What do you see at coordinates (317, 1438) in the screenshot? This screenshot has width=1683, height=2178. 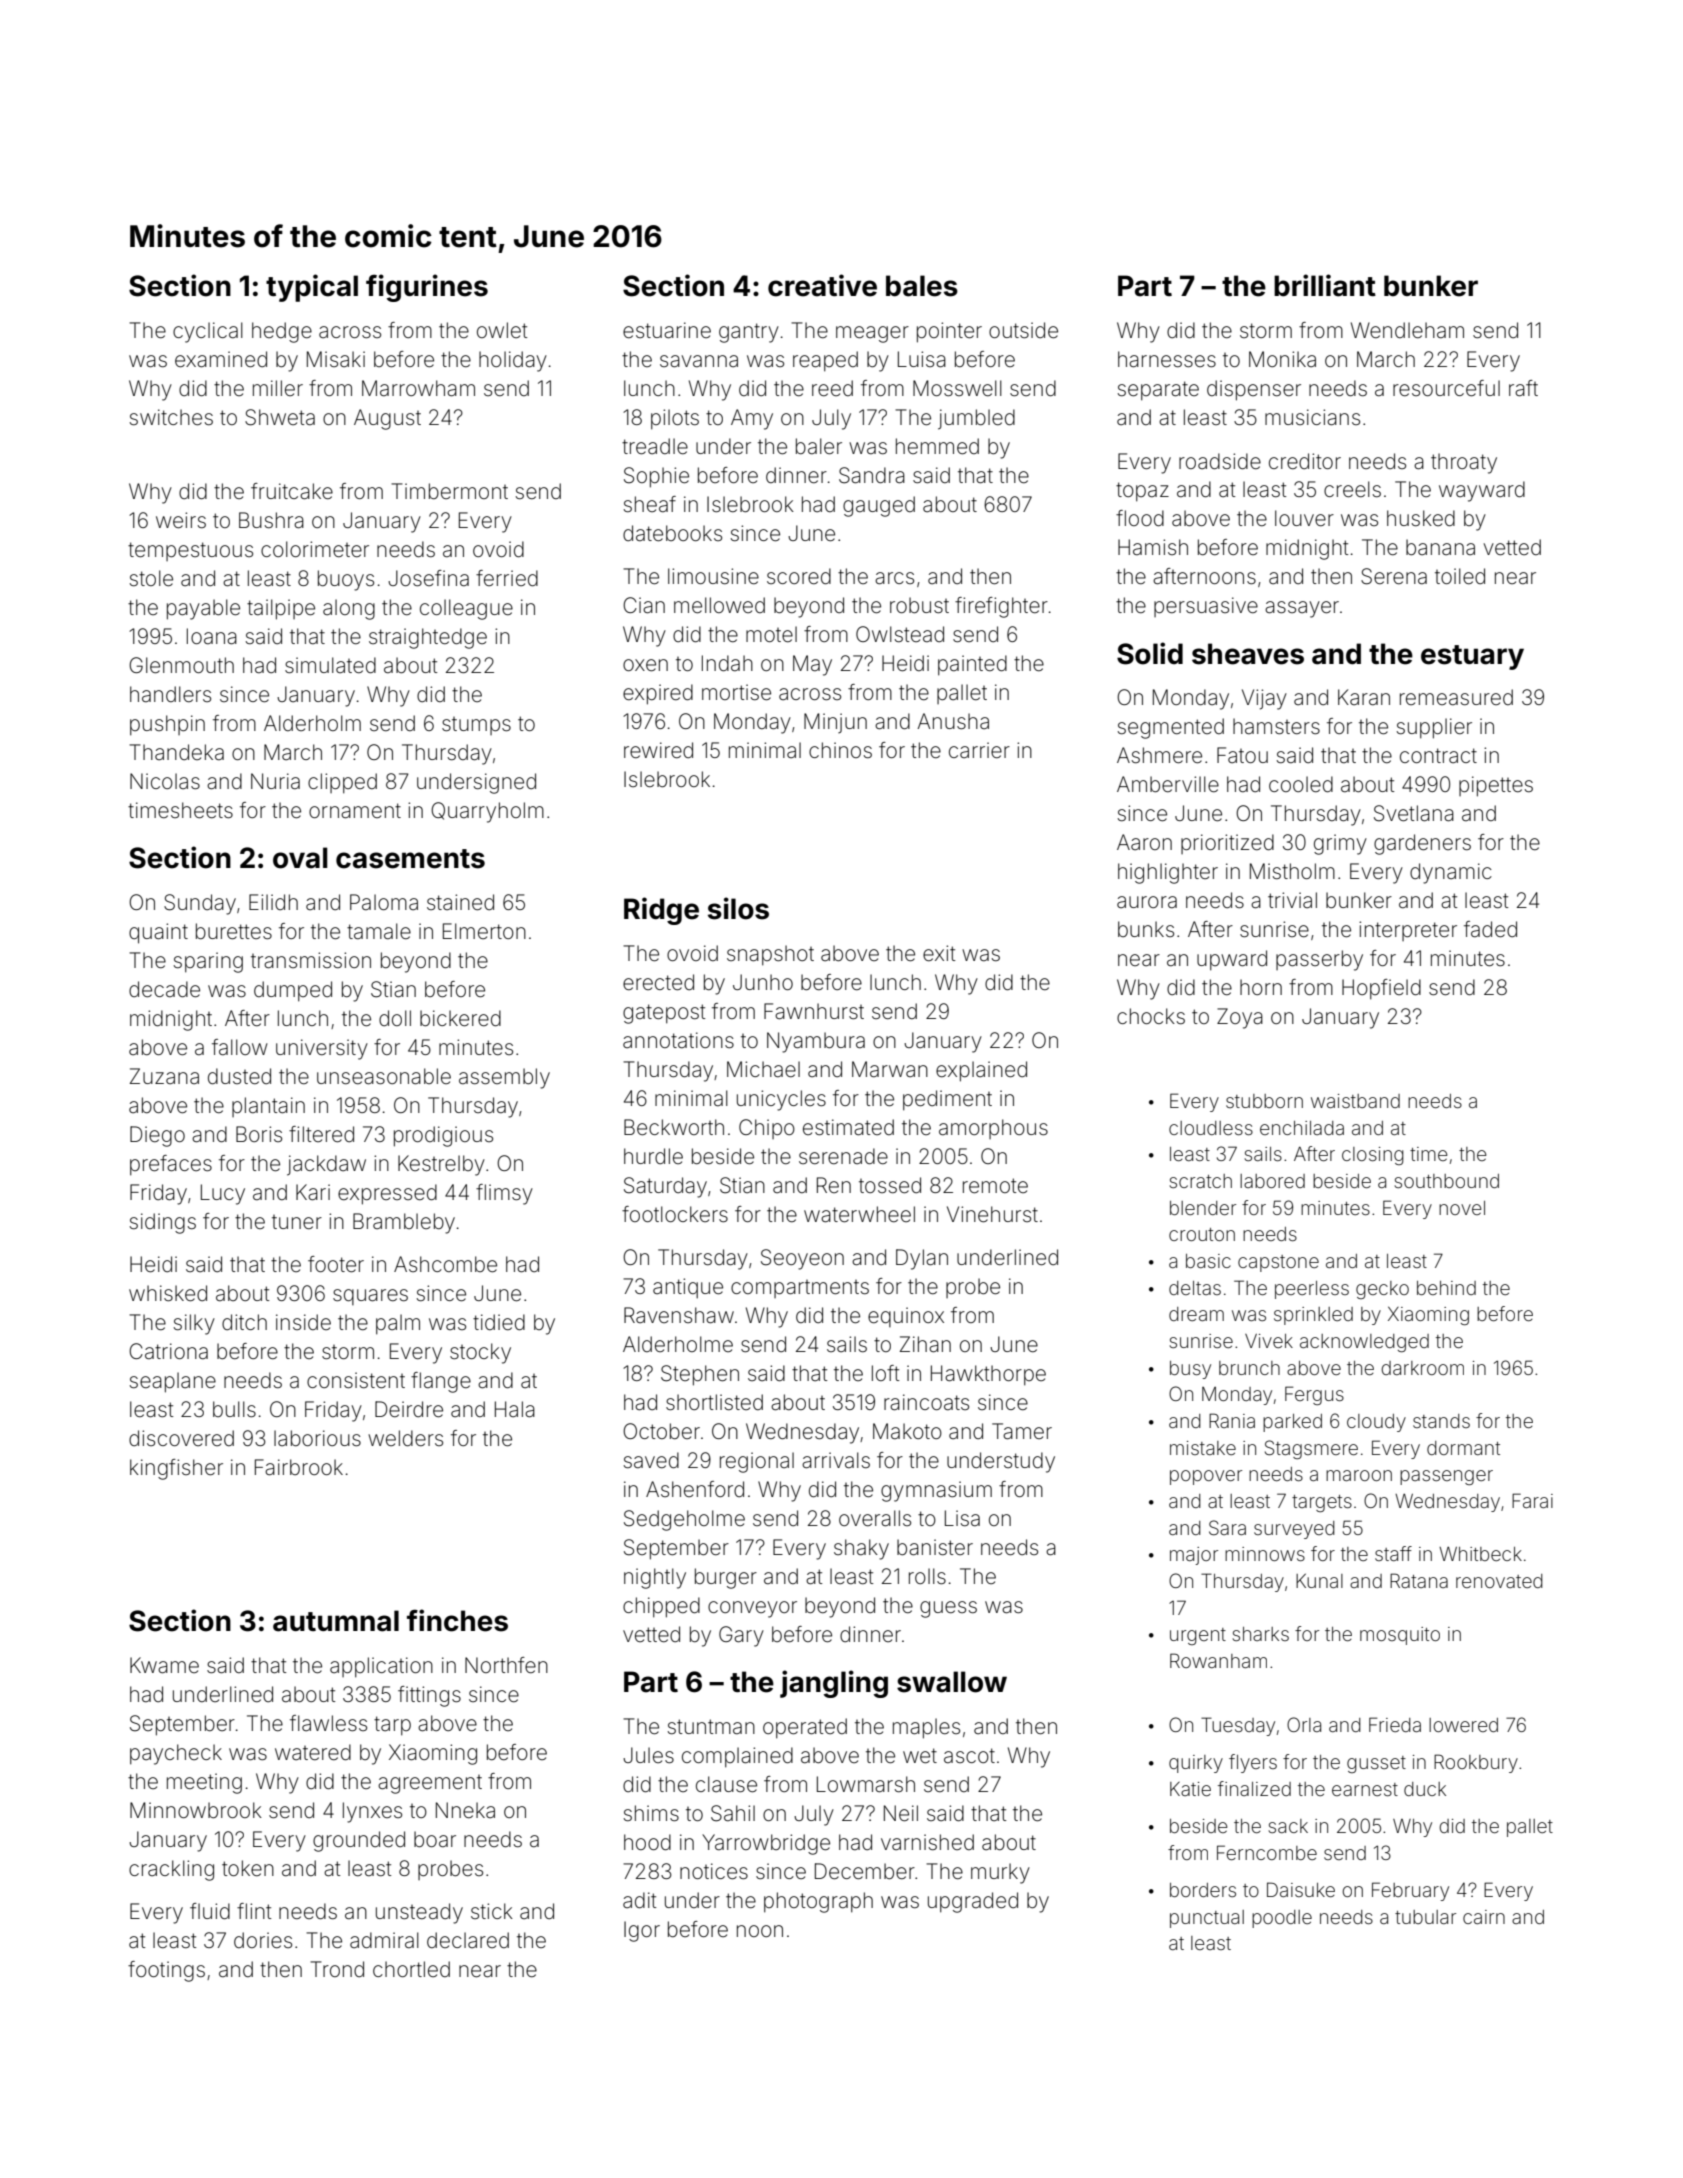 I see `laborious` at bounding box center [317, 1438].
